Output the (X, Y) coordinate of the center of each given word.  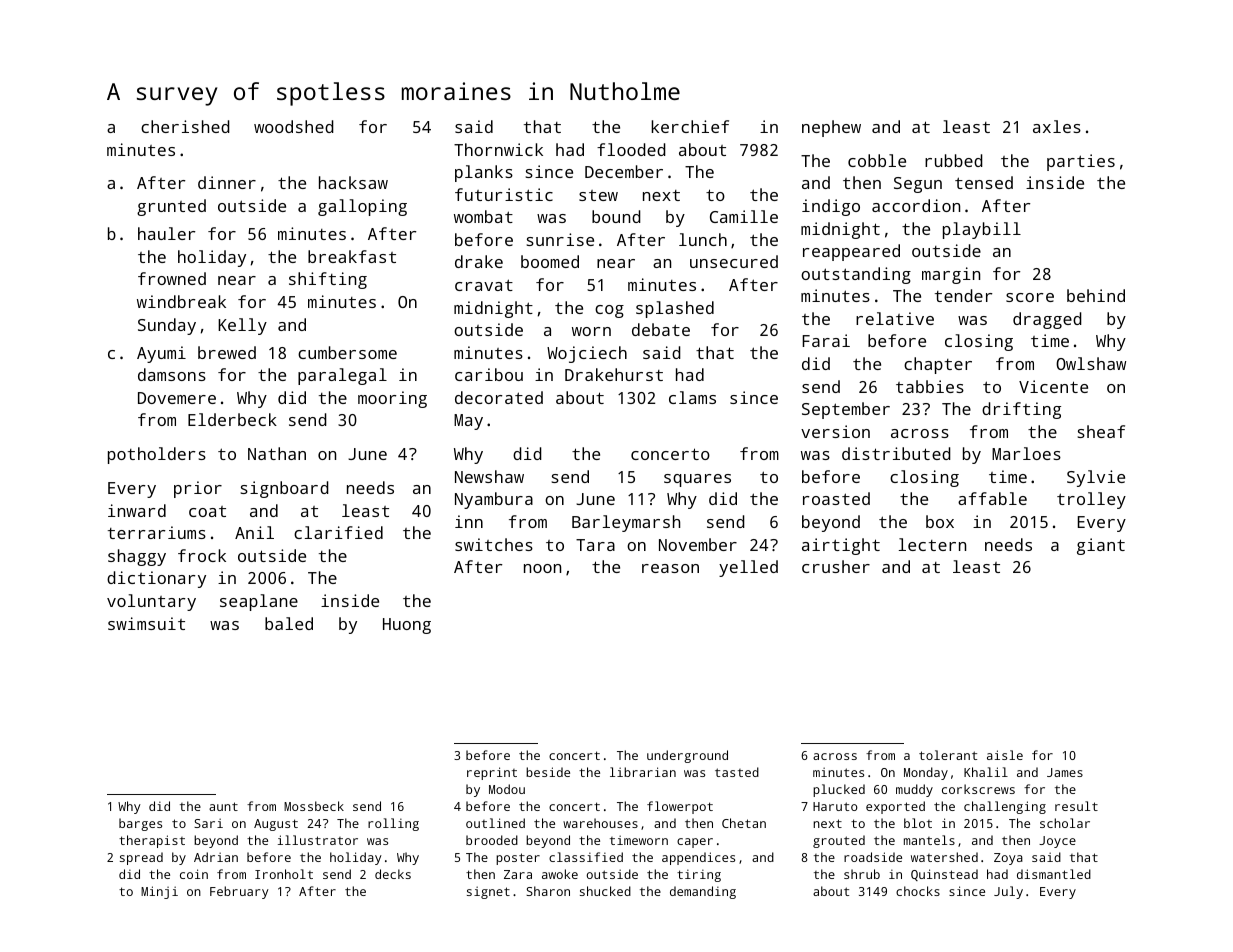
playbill (982, 230)
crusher (836, 566)
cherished (185, 126)
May (468, 422)
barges (140, 824)
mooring (392, 399)
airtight (841, 546)
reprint (492, 773)
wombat (483, 216)
